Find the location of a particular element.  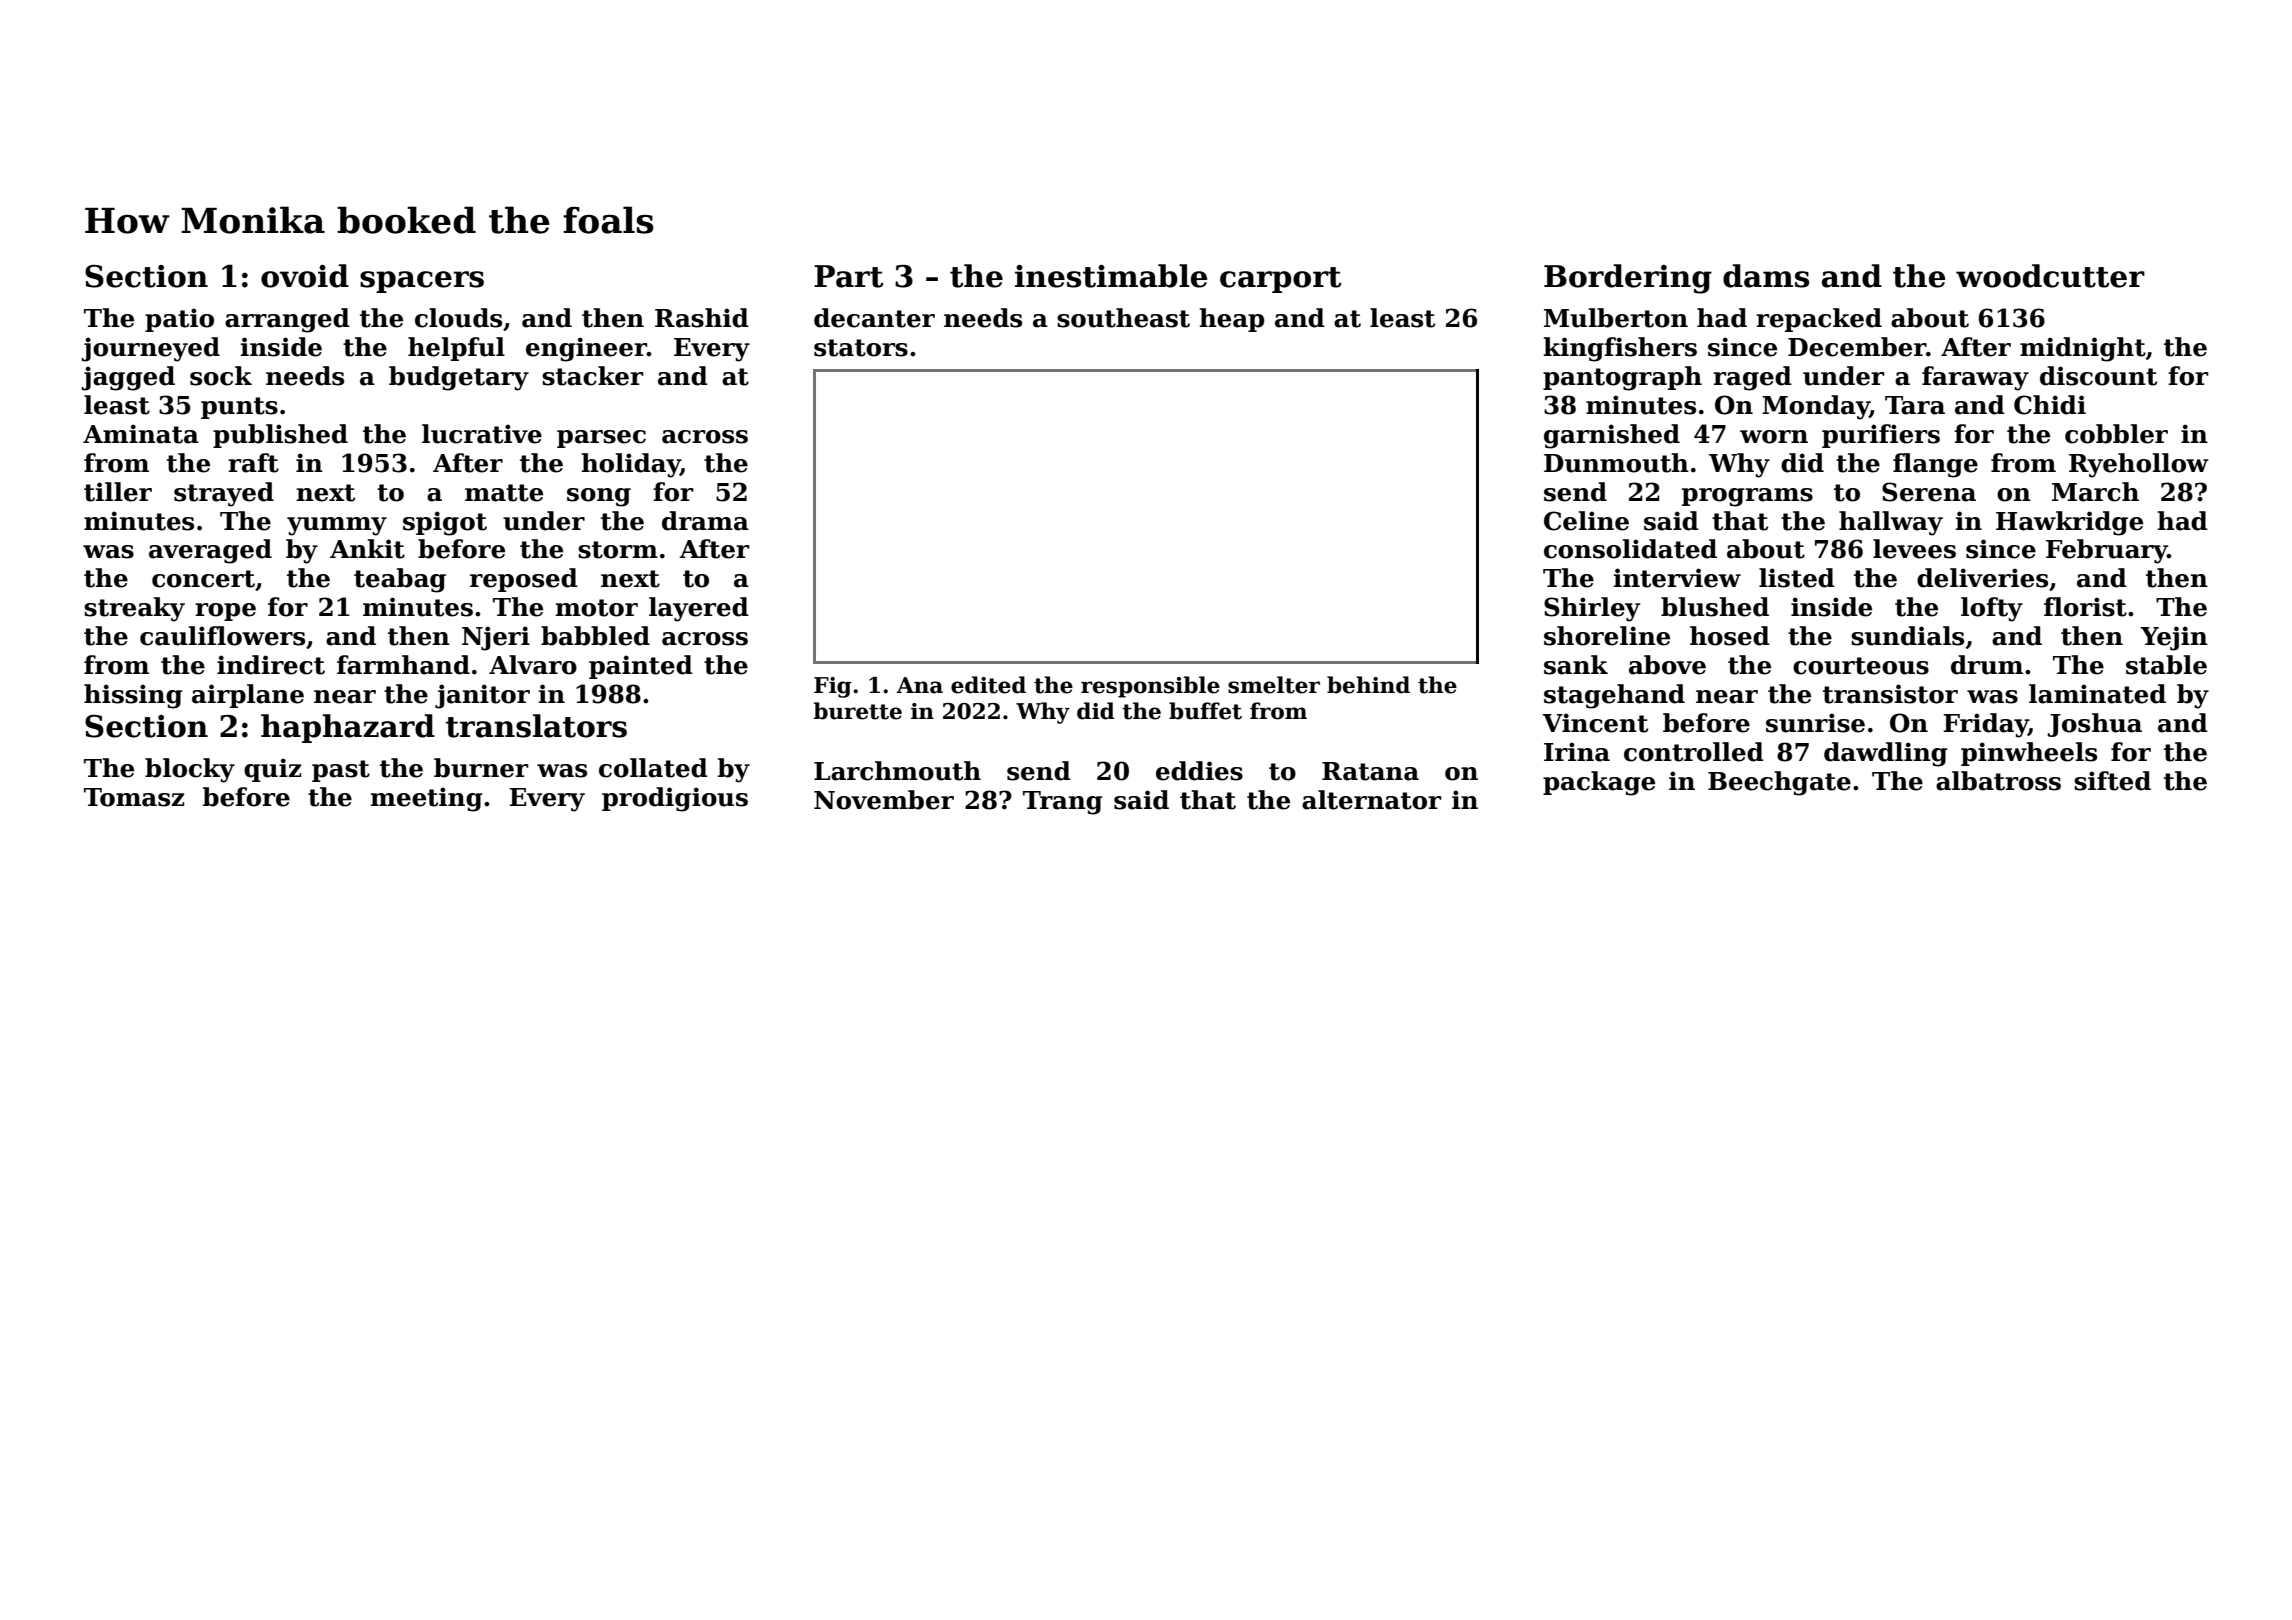

Trang is located at coordinates (1063, 803).
